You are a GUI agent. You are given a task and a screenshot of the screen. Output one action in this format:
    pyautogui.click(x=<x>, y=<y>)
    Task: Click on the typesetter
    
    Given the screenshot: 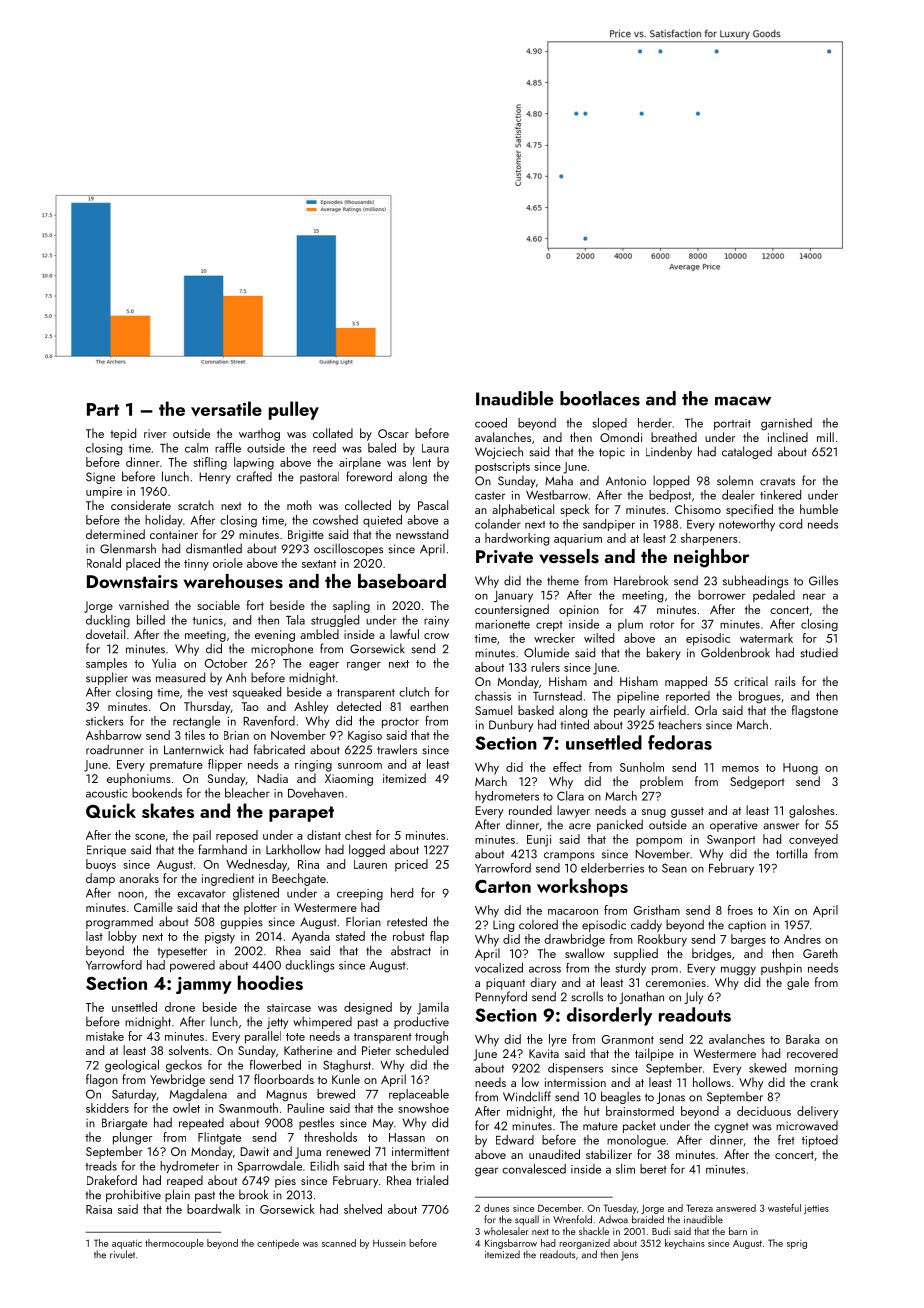 What is the action you would take?
    pyautogui.click(x=182, y=952)
